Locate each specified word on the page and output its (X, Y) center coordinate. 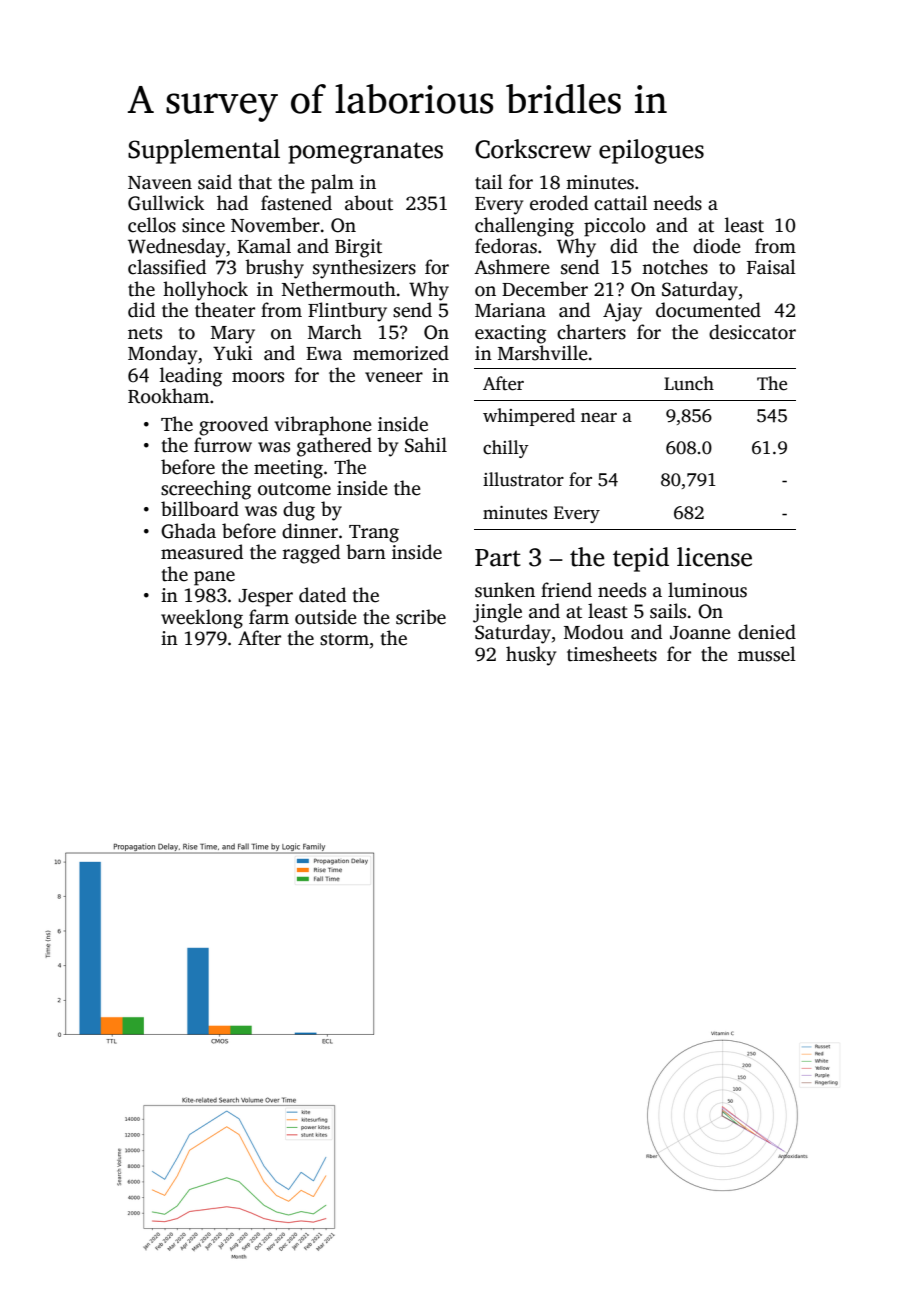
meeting (288, 469)
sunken (505, 590)
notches (675, 267)
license (714, 557)
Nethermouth (339, 289)
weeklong (202, 619)
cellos (152, 225)
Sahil (426, 445)
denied (767, 632)
